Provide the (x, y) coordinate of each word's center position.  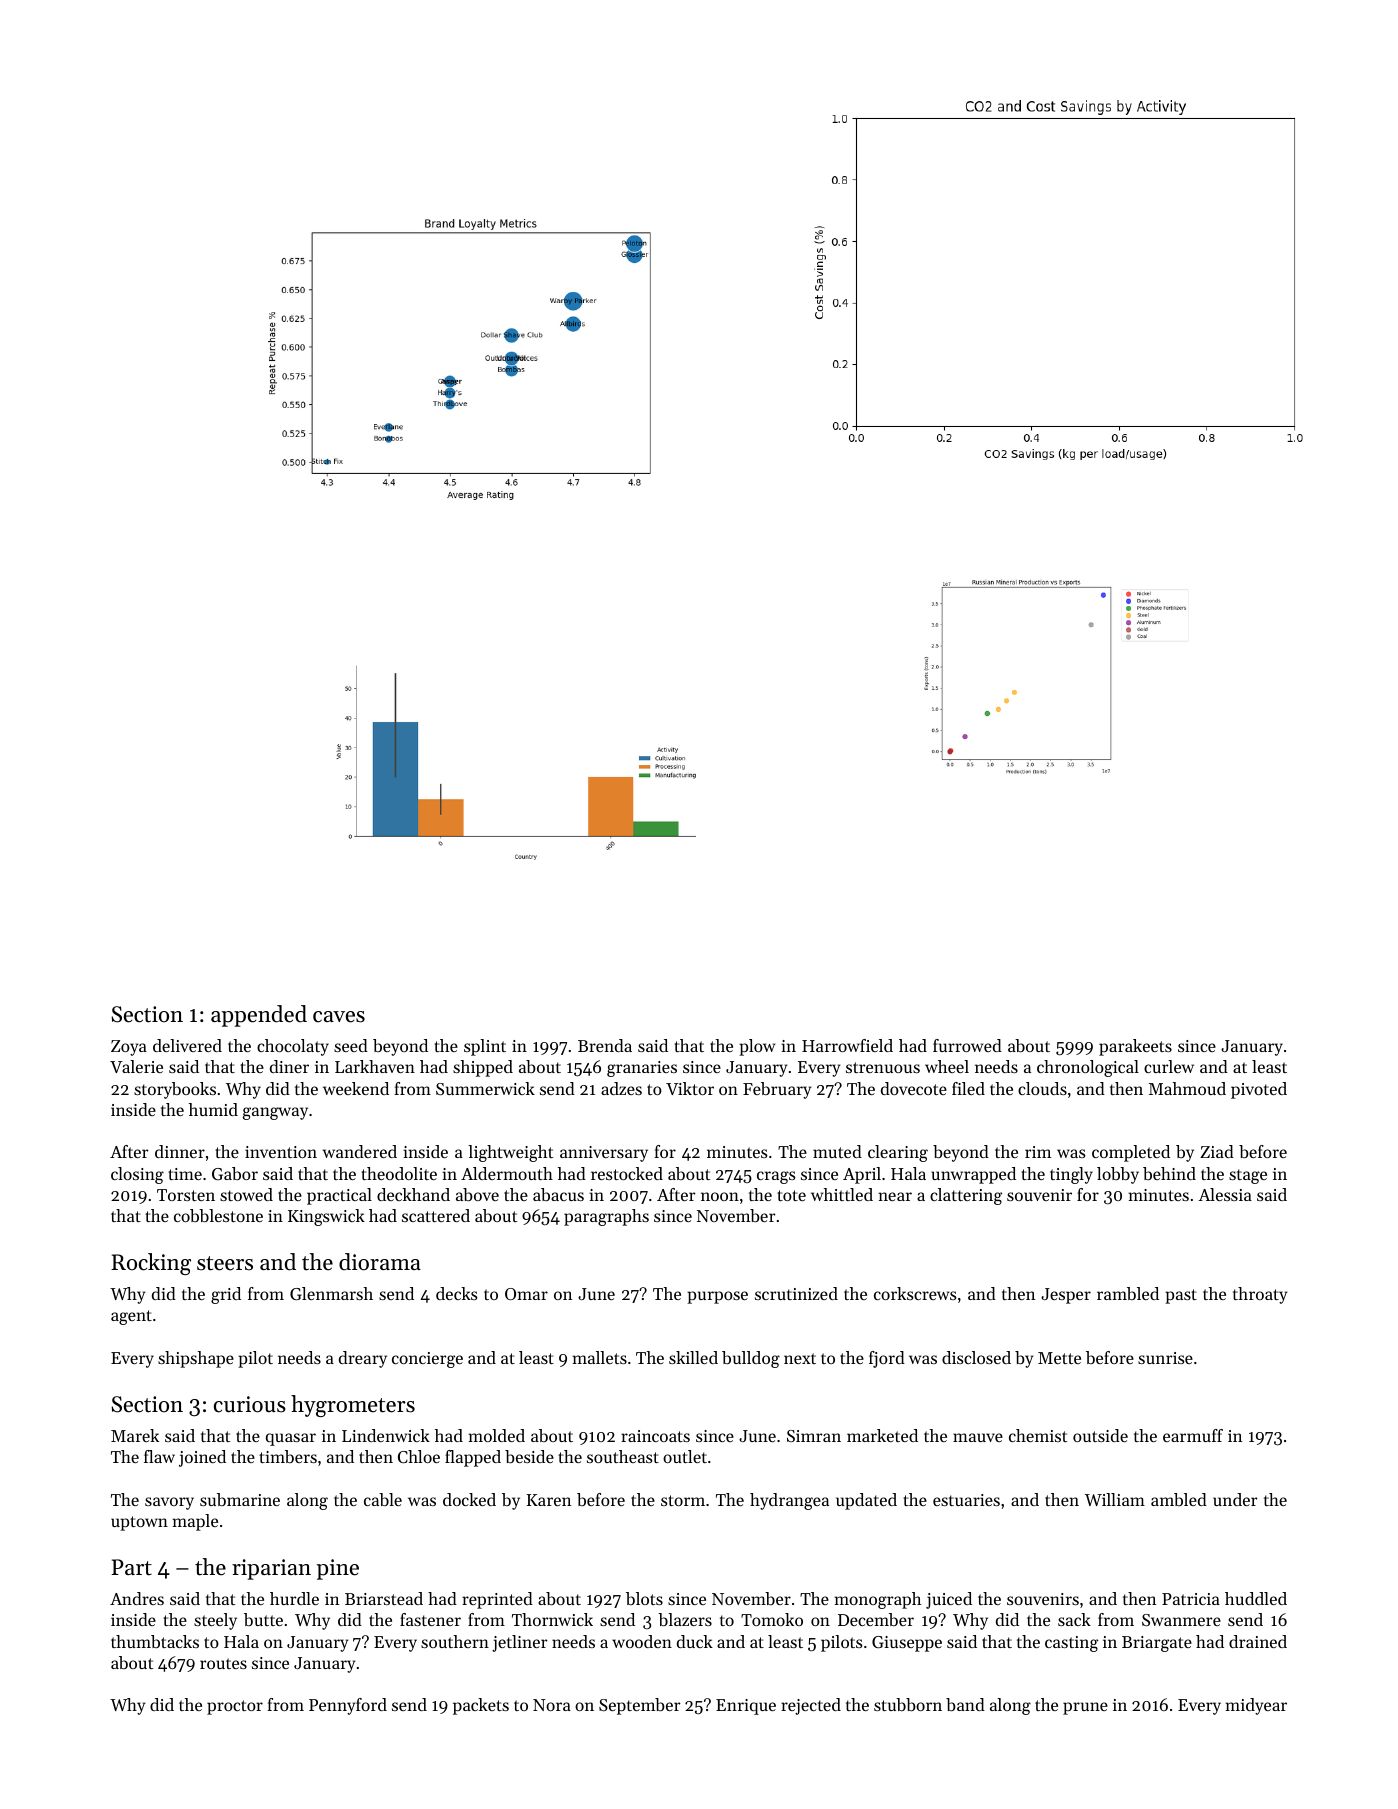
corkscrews (915, 1293)
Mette (1059, 1358)
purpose (717, 1297)
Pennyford (348, 1706)
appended (259, 1016)
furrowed (967, 1045)
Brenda (605, 1045)
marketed (882, 1435)
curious (250, 1404)
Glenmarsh (331, 1293)
